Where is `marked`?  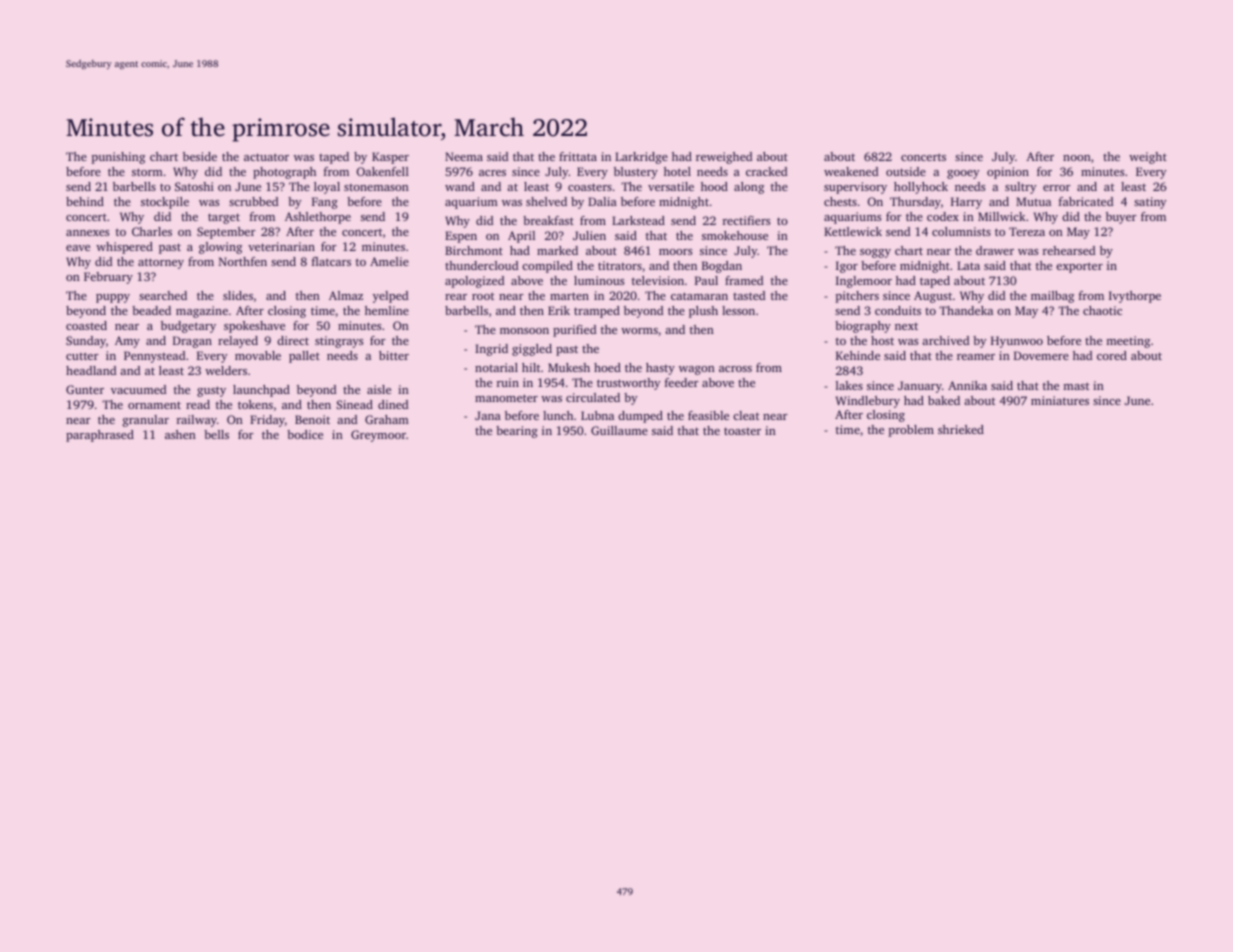
marked is located at coordinates (557, 250).
